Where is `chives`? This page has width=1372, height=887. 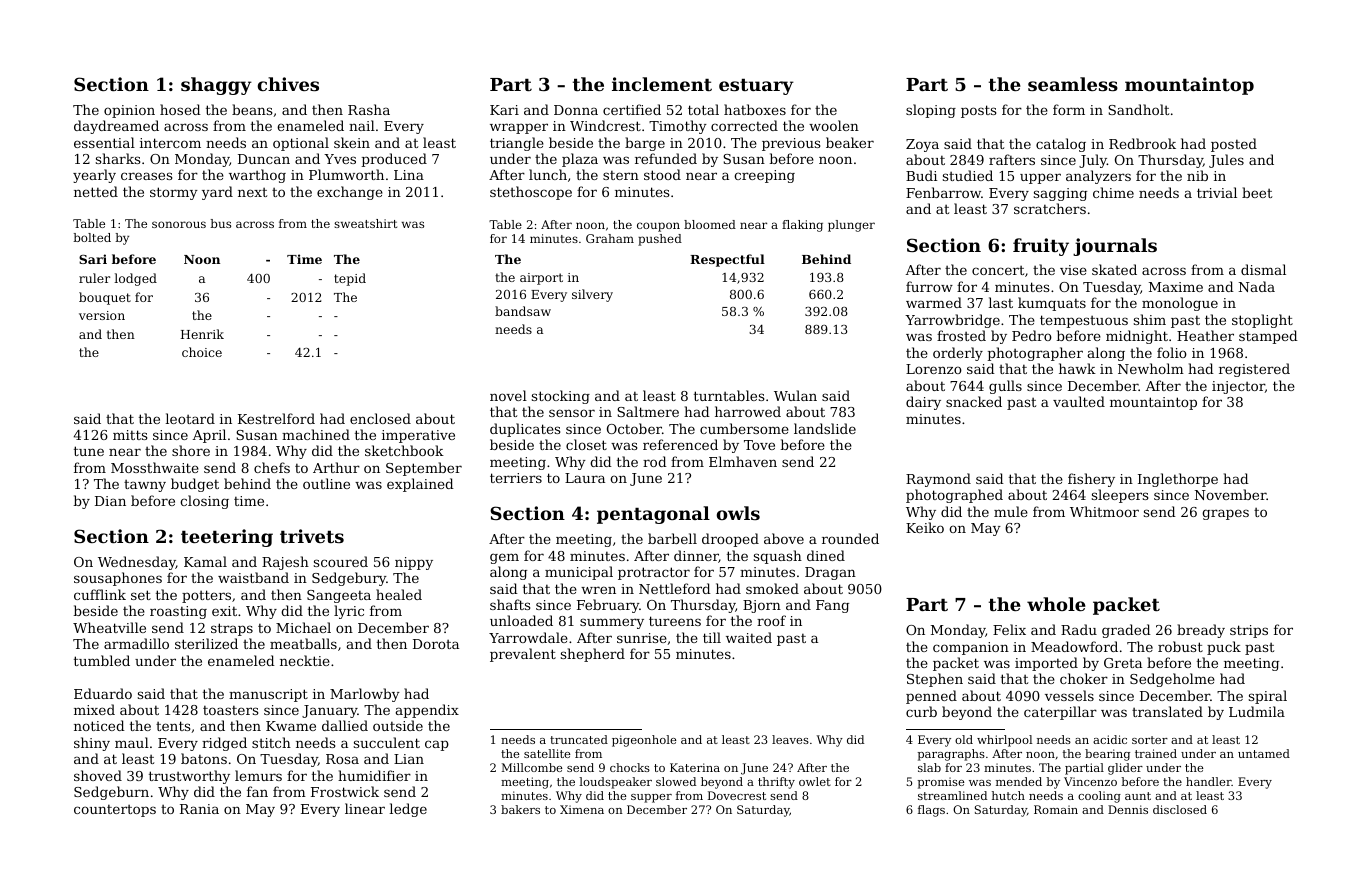 chives is located at coordinates (288, 84).
